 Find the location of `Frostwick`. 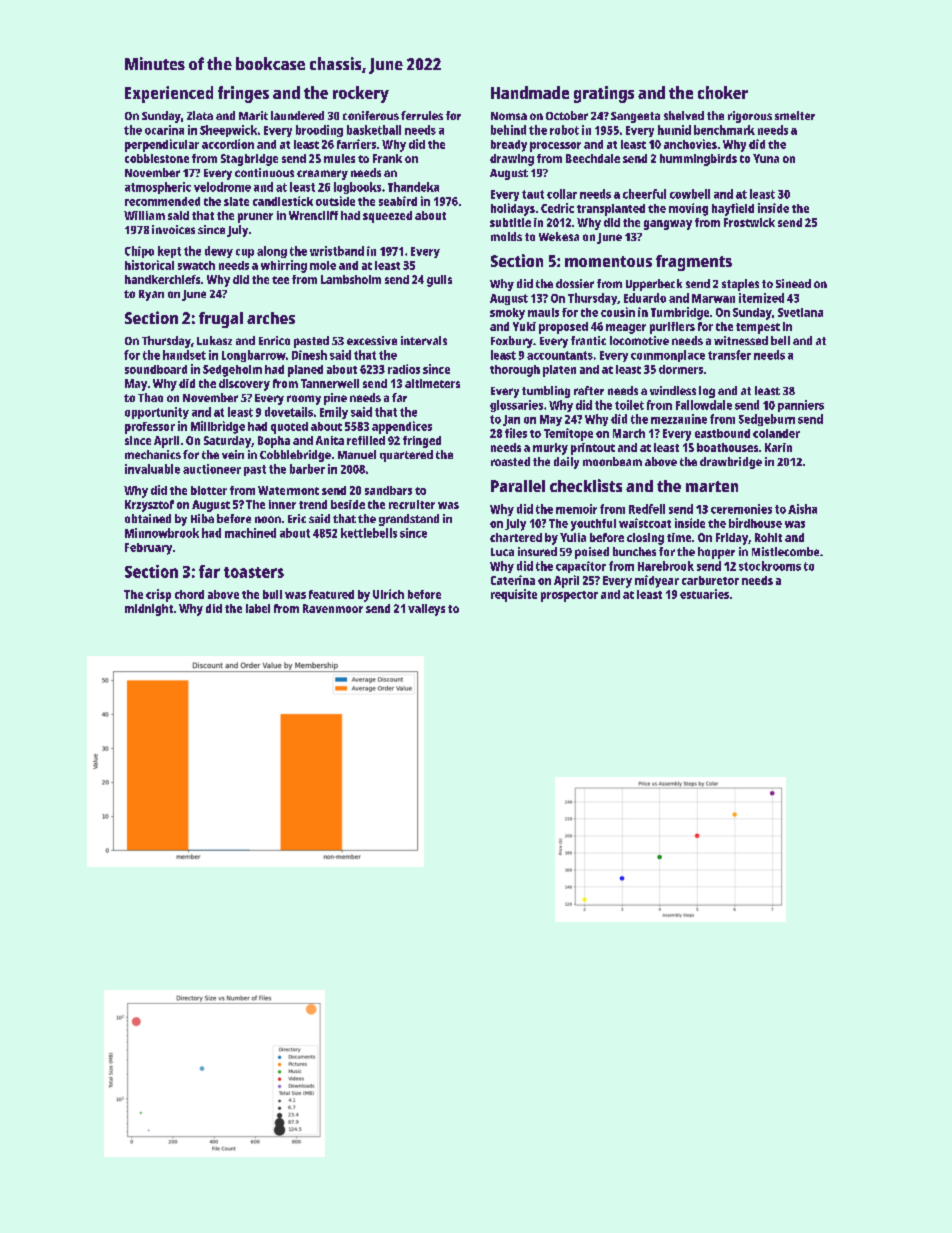

Frostwick is located at coordinates (749, 222).
